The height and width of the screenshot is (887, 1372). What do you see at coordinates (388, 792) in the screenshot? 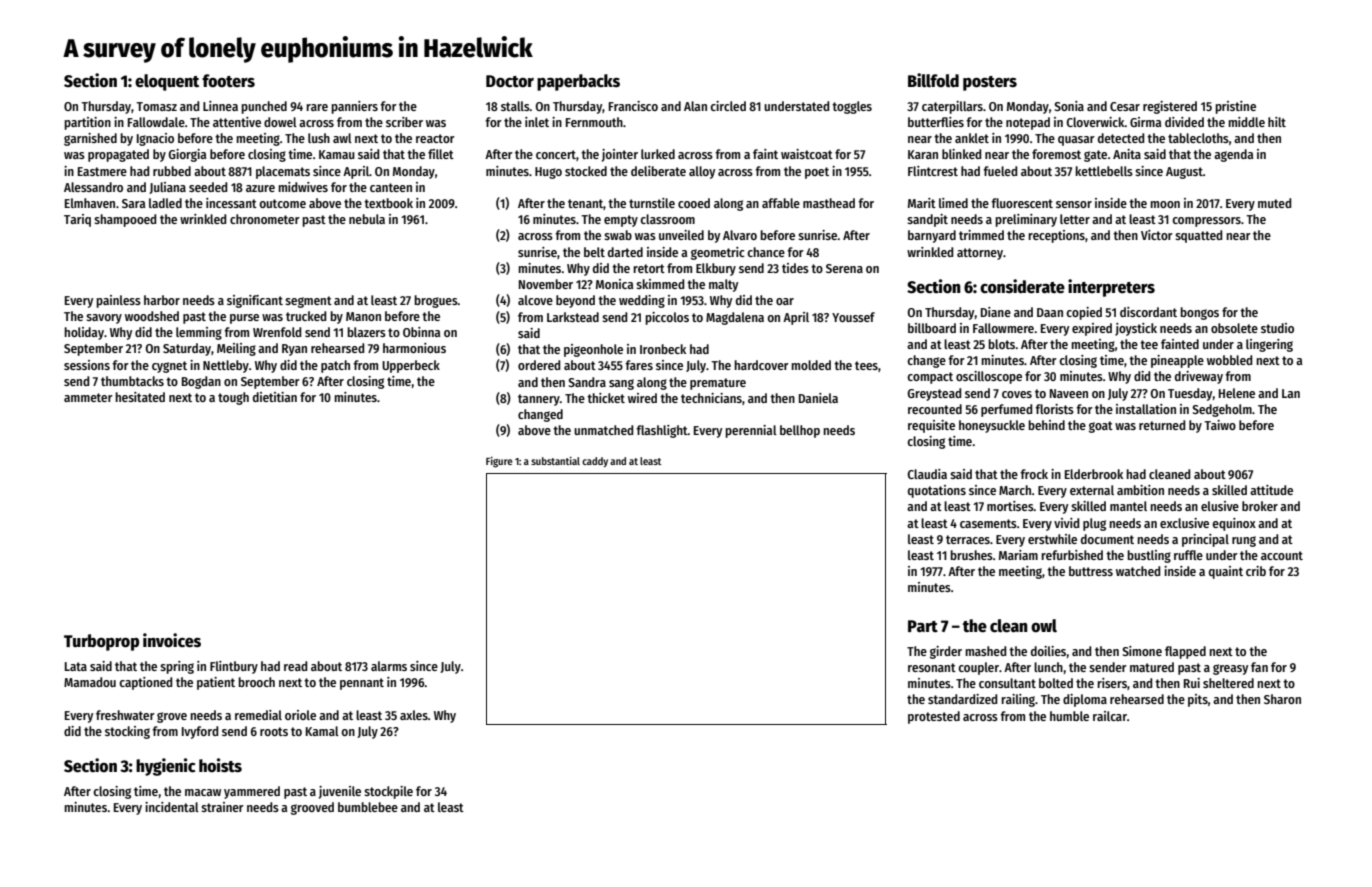
I see `stockpile` at bounding box center [388, 792].
